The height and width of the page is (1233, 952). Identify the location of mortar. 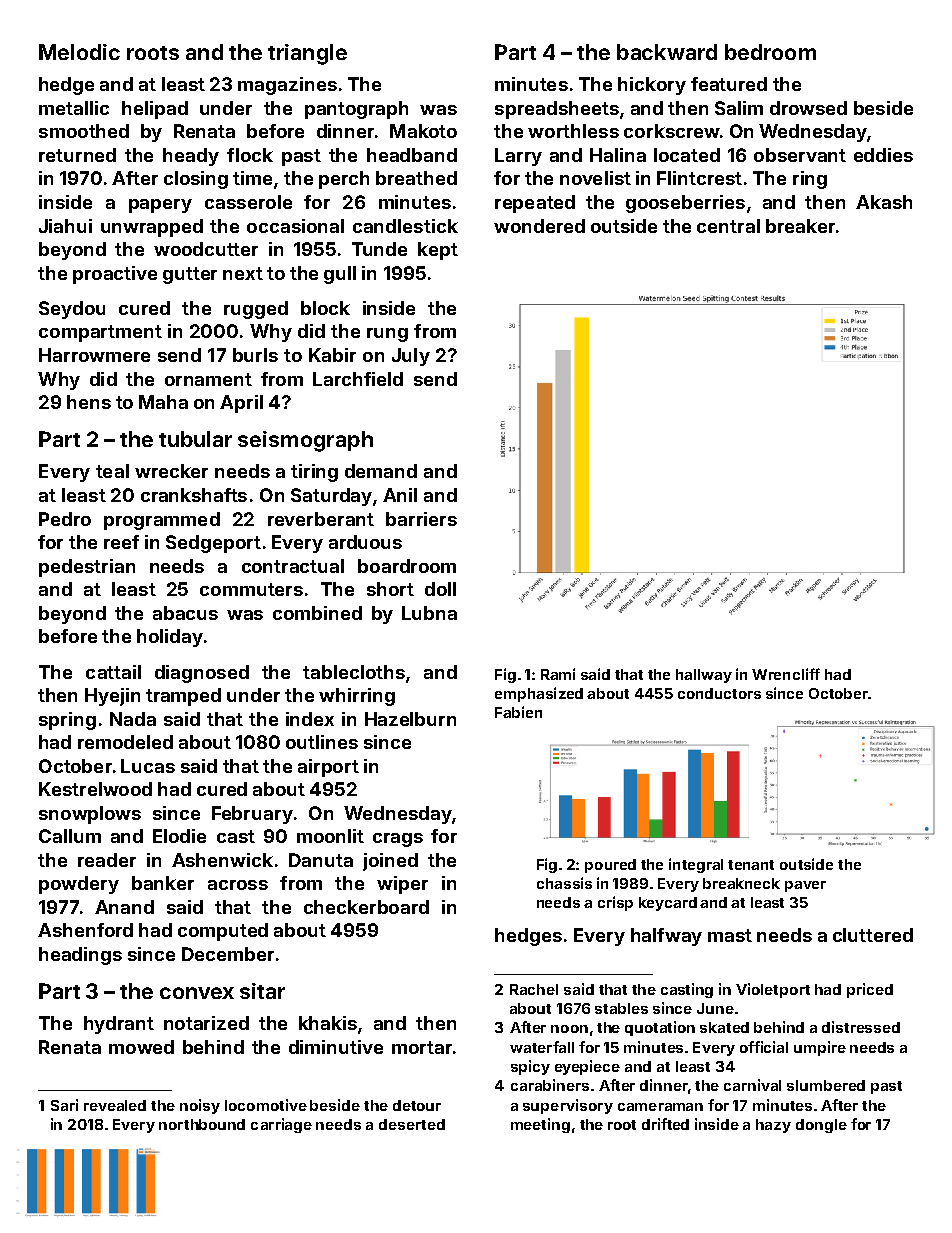
(422, 1047).
